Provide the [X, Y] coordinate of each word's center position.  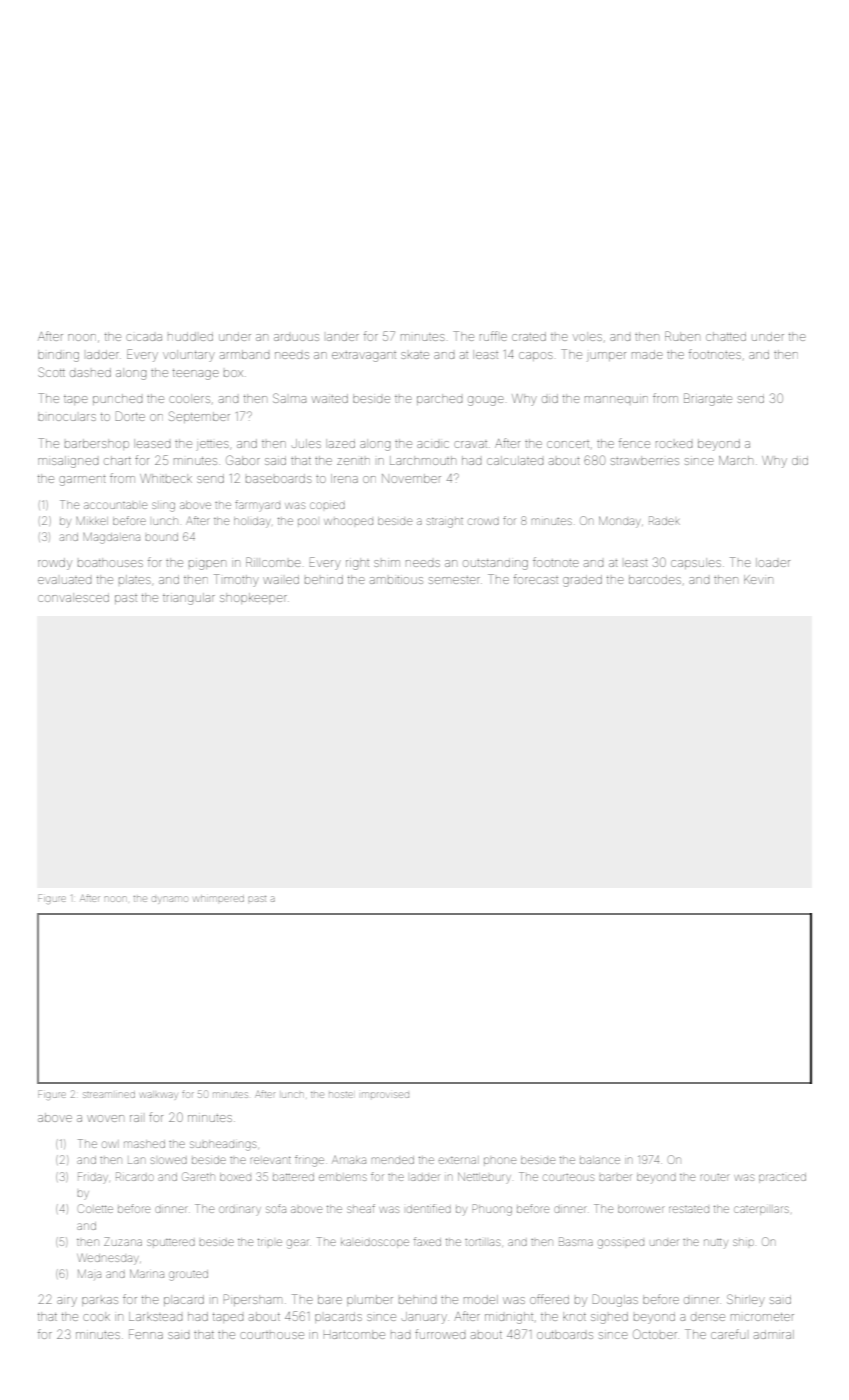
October [655, 1334]
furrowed [440, 1334]
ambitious [396, 580]
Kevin [758, 579]
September [199, 417]
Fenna [146, 1334]
